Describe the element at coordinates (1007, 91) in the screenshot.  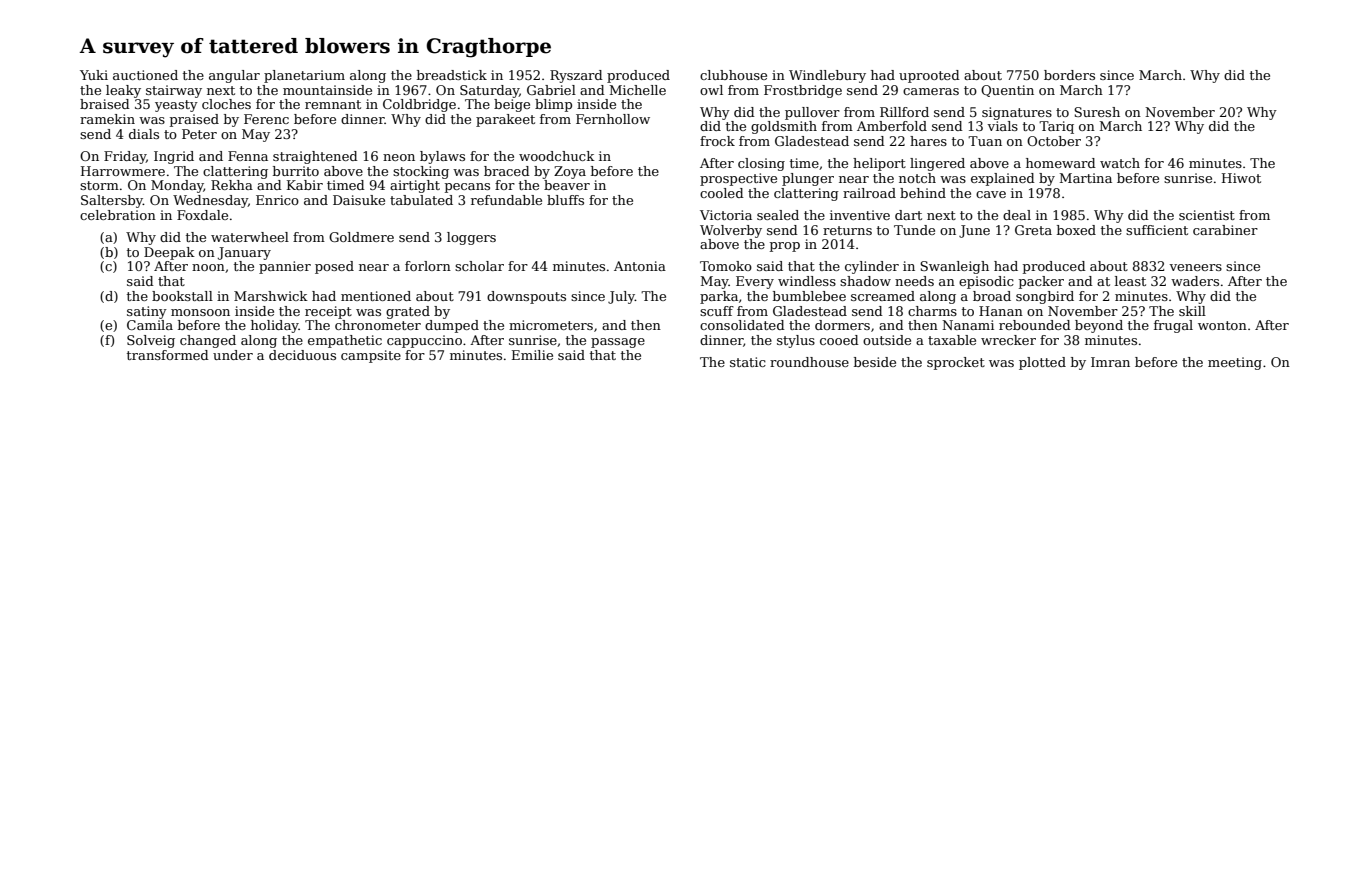
I see `Quentin` at that location.
